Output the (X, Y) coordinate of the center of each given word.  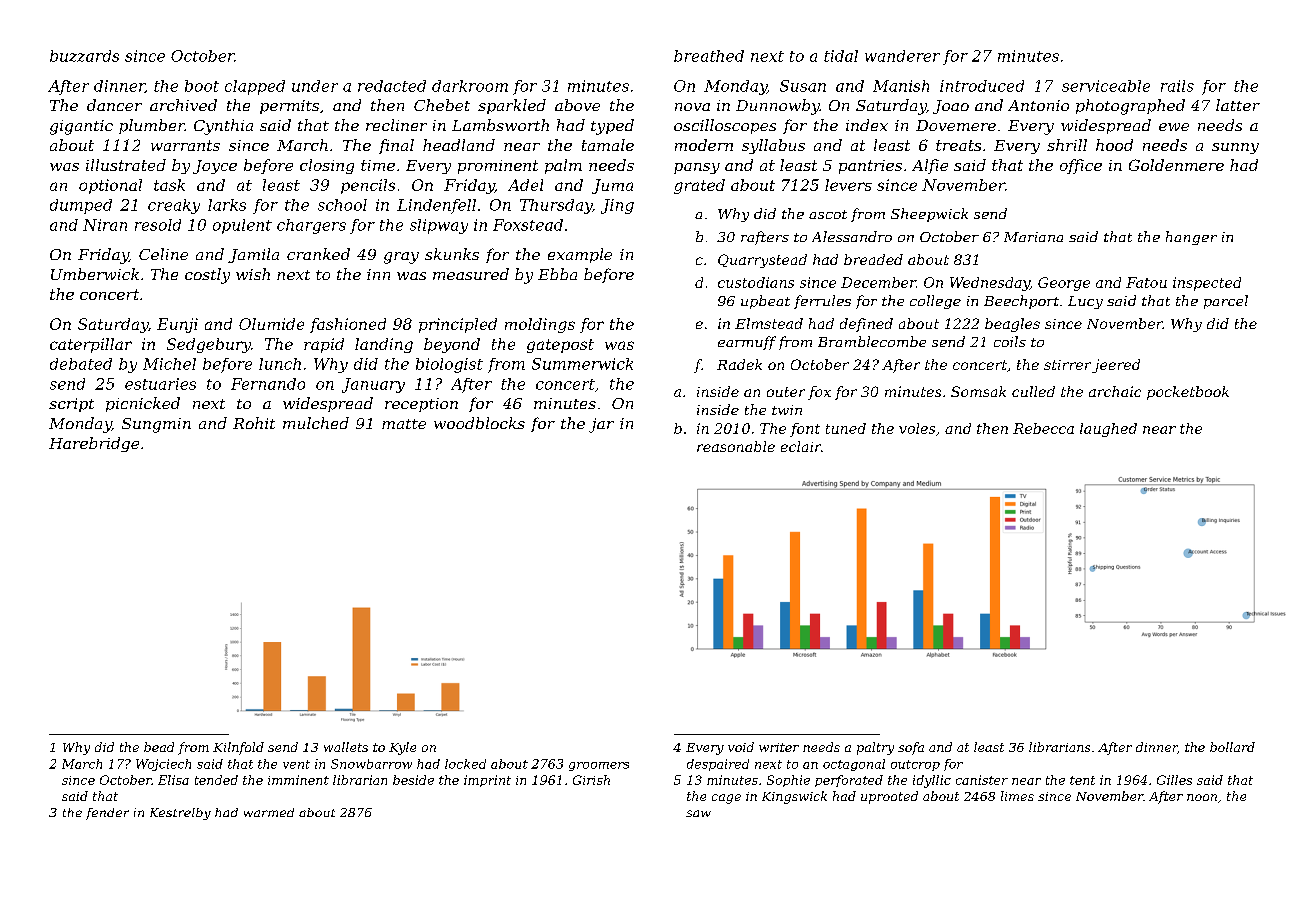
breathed (709, 56)
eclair (801, 446)
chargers (311, 226)
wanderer (902, 56)
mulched (316, 423)
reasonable (736, 446)
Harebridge (94, 444)
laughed (1108, 430)
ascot (828, 214)
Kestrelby (180, 814)
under (315, 86)
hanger (1191, 238)
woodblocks (479, 423)
